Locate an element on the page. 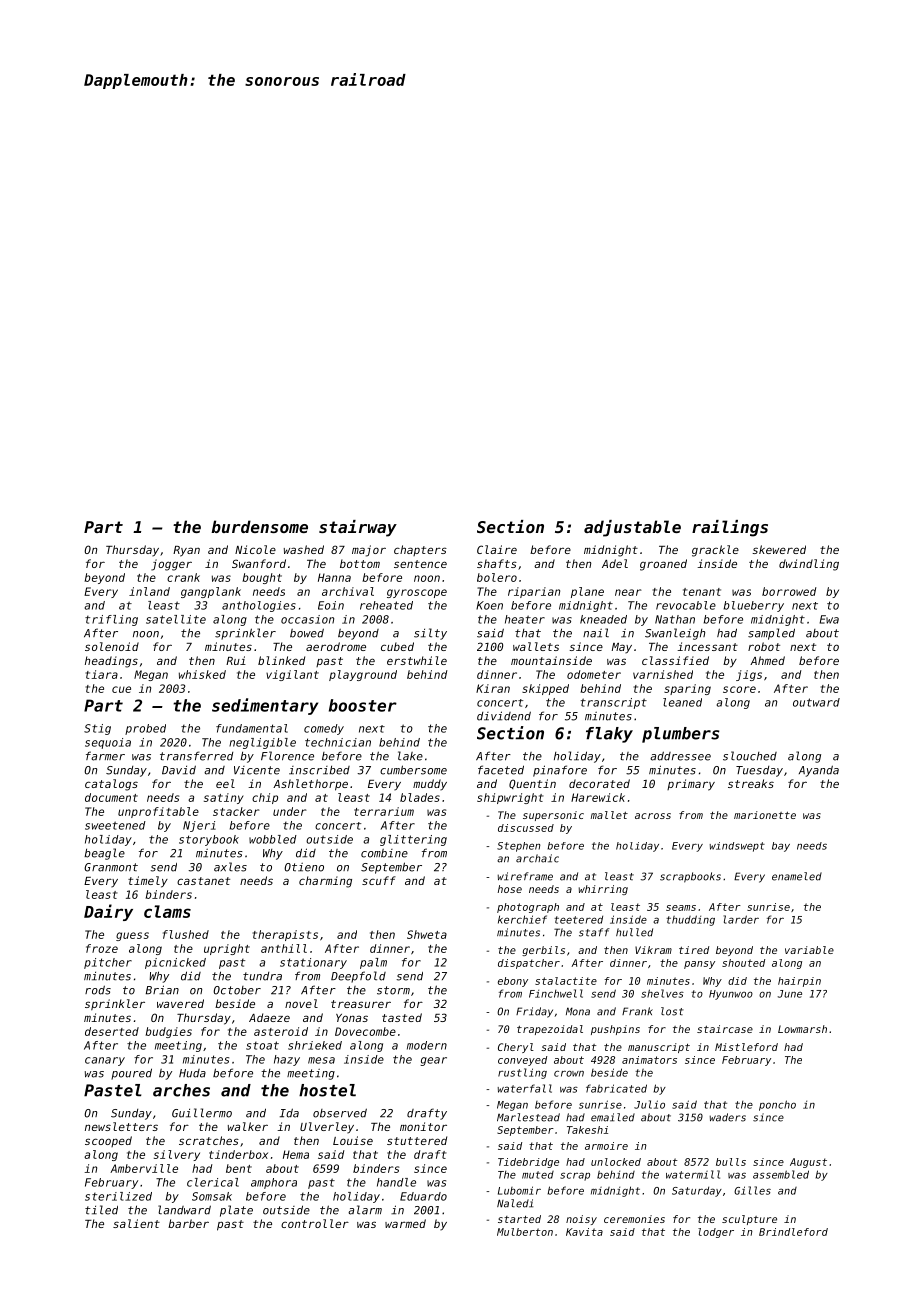 This image has width=924, height=1308. modern is located at coordinates (427, 1045).
